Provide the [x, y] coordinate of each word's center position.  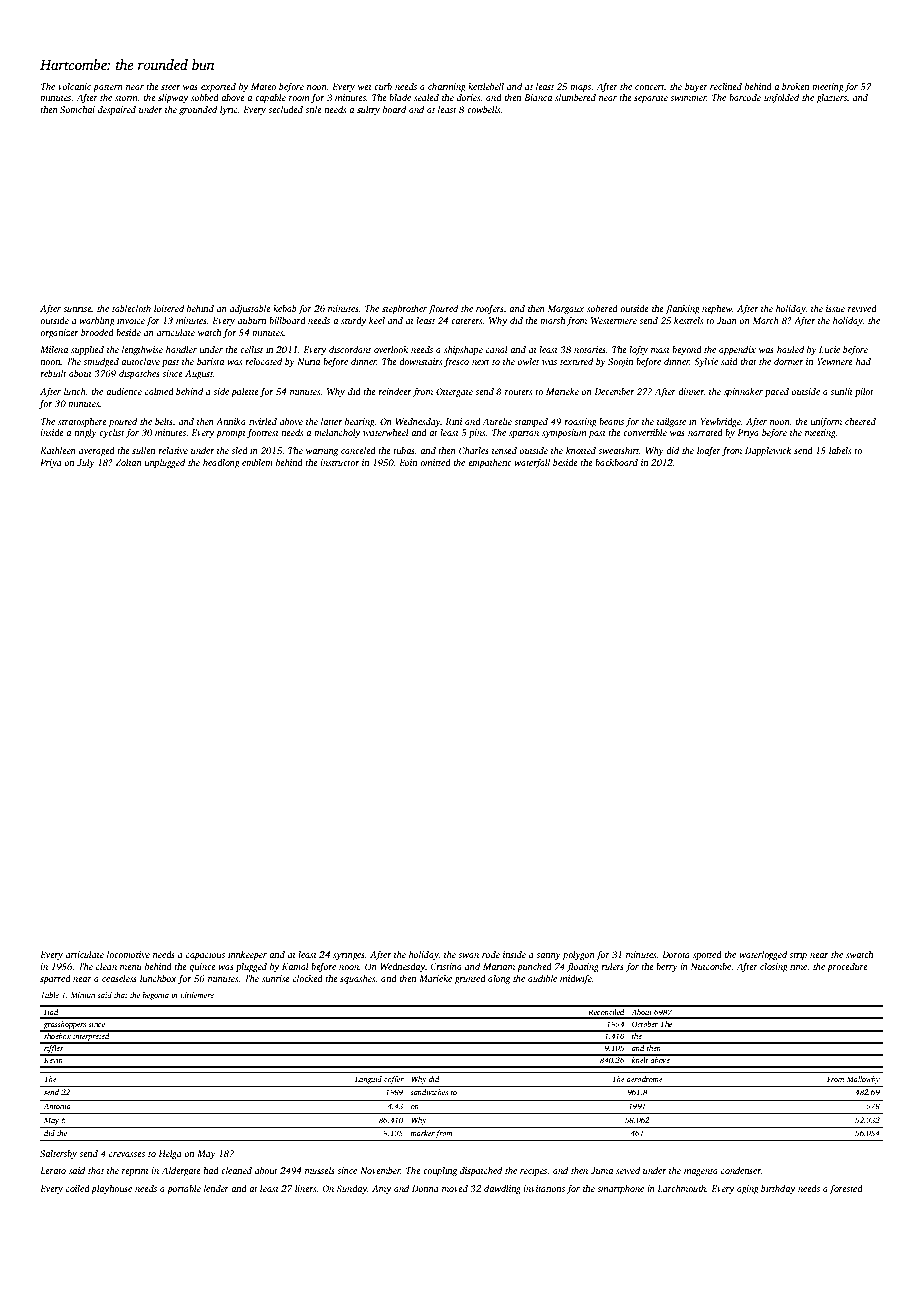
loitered [169, 308]
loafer [709, 451]
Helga [170, 1154]
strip [798, 955]
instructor [339, 462]
